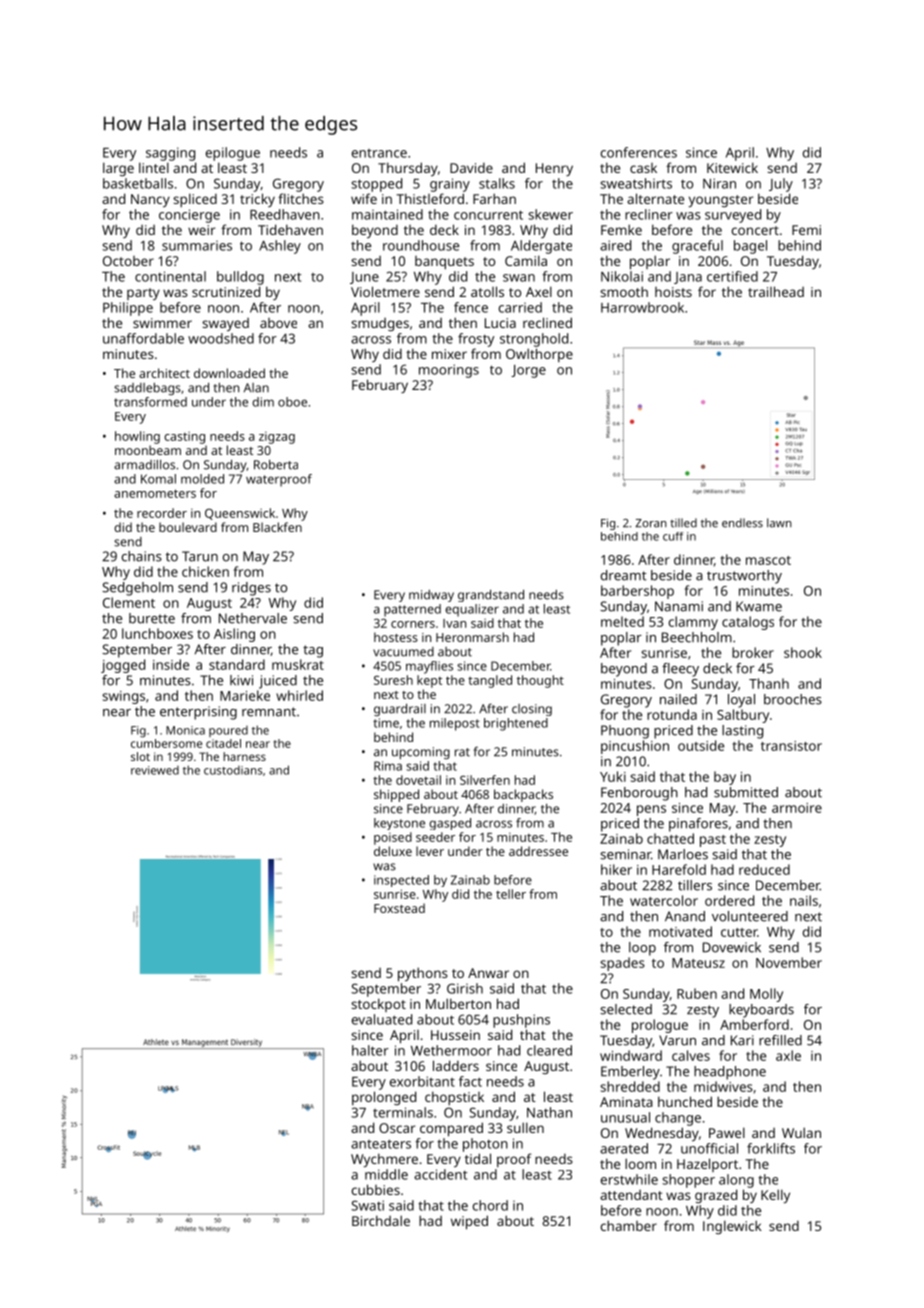 This page has width=924, height=1308. Describe the element at coordinates (367, 1205) in the page. I see `Swati` at that location.
